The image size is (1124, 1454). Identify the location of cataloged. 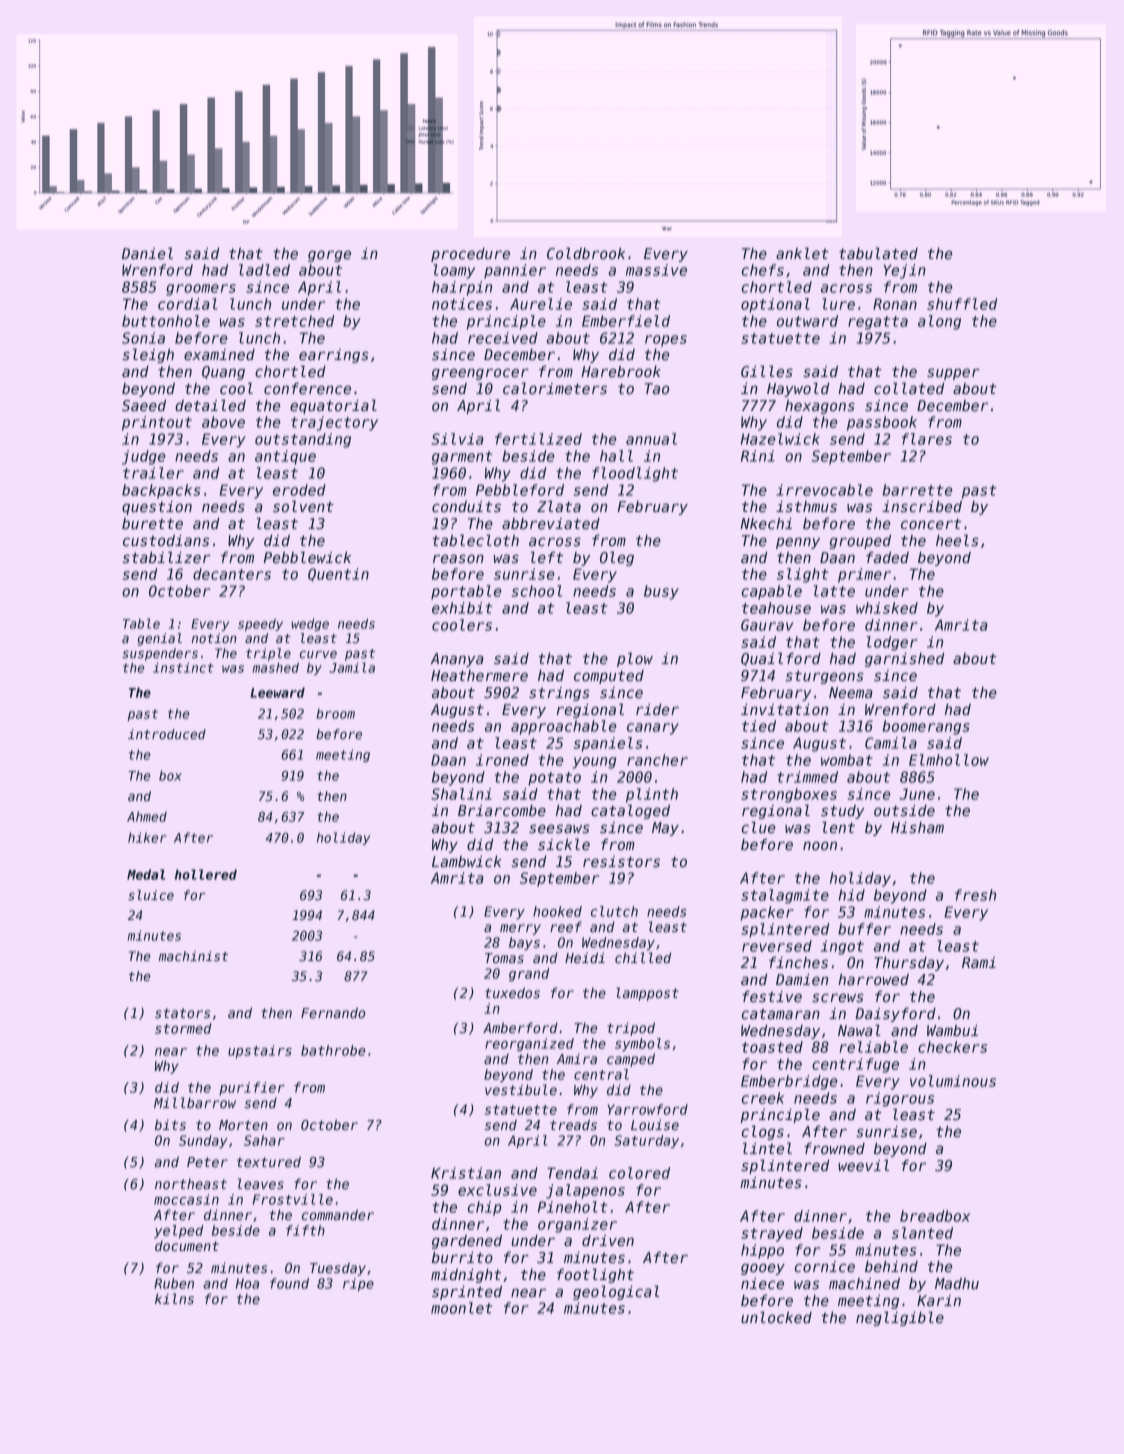
(630, 811).
